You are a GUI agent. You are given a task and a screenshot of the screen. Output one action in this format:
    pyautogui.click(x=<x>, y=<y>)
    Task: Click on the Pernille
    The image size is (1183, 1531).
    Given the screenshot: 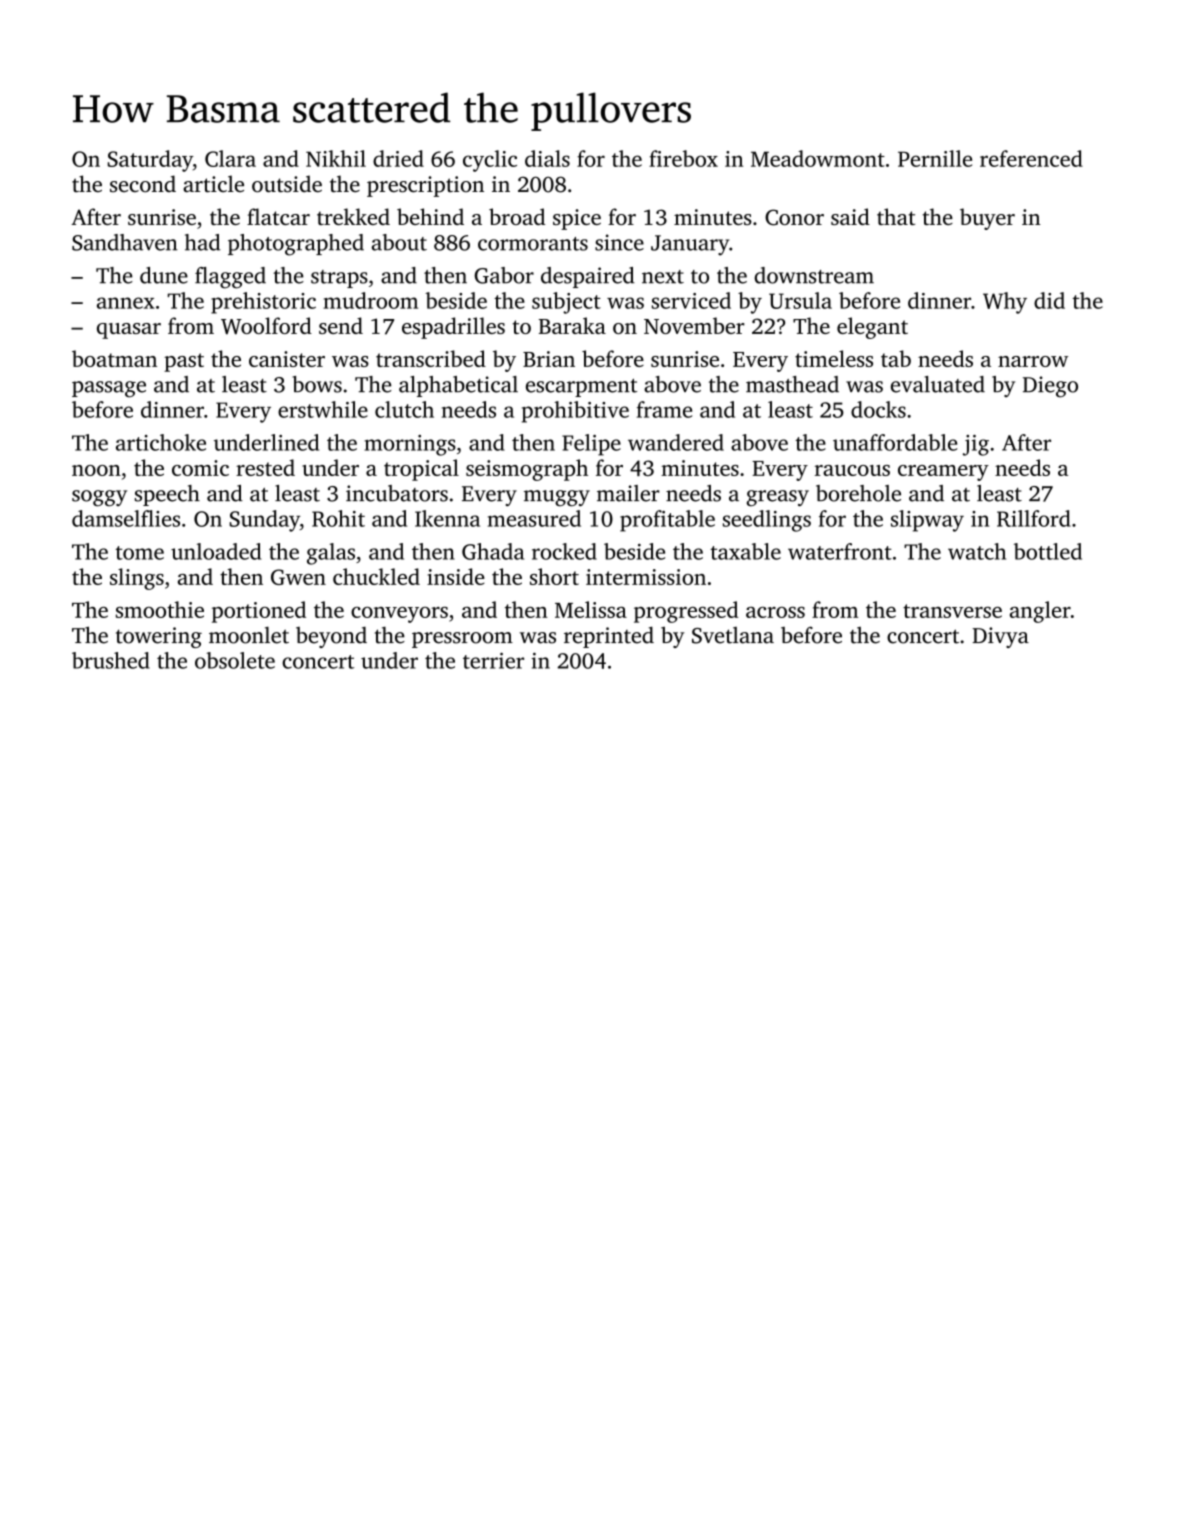 What is the action you would take?
    pyautogui.click(x=935, y=158)
